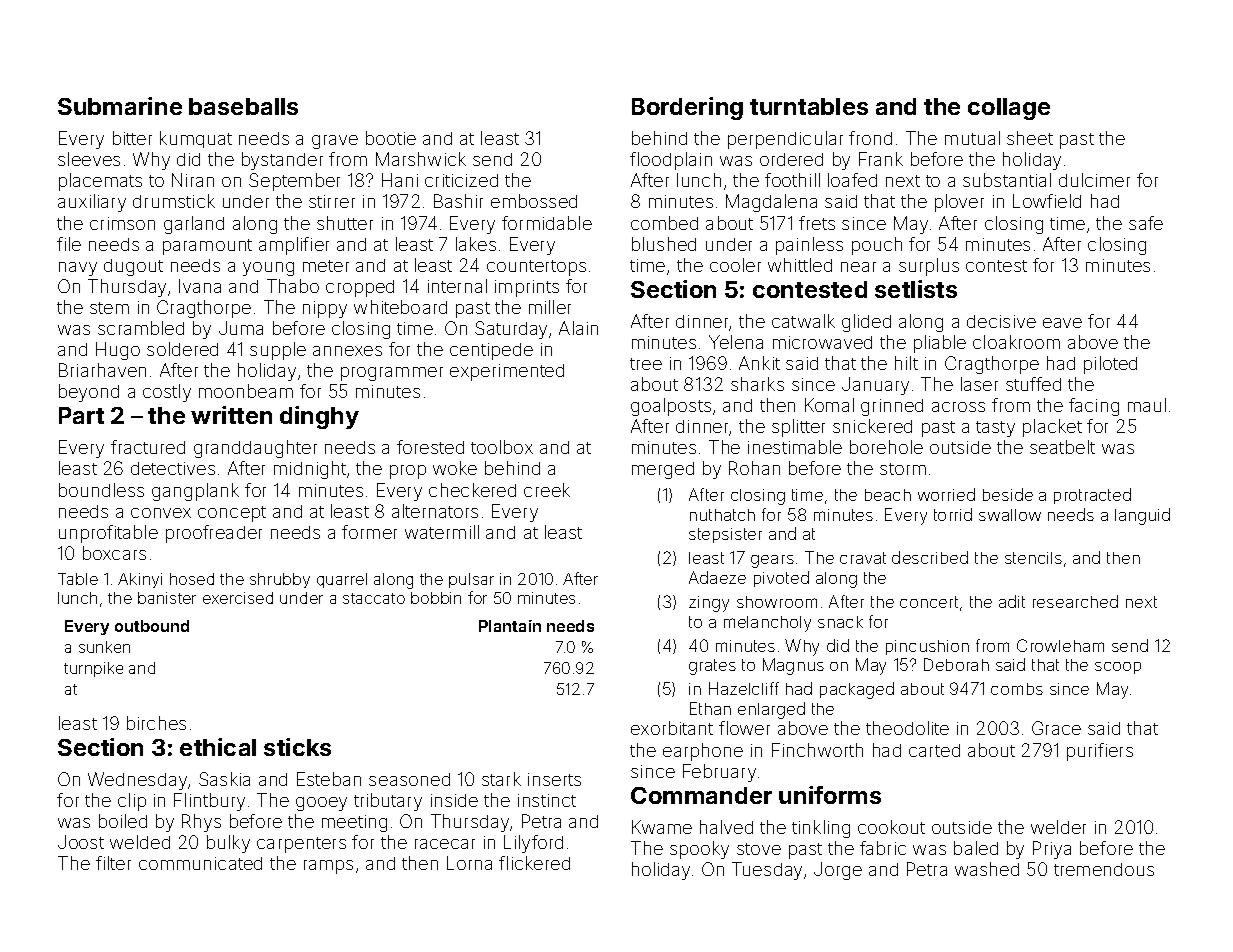 The image size is (1233, 952). I want to click on decisive, so click(1001, 321).
